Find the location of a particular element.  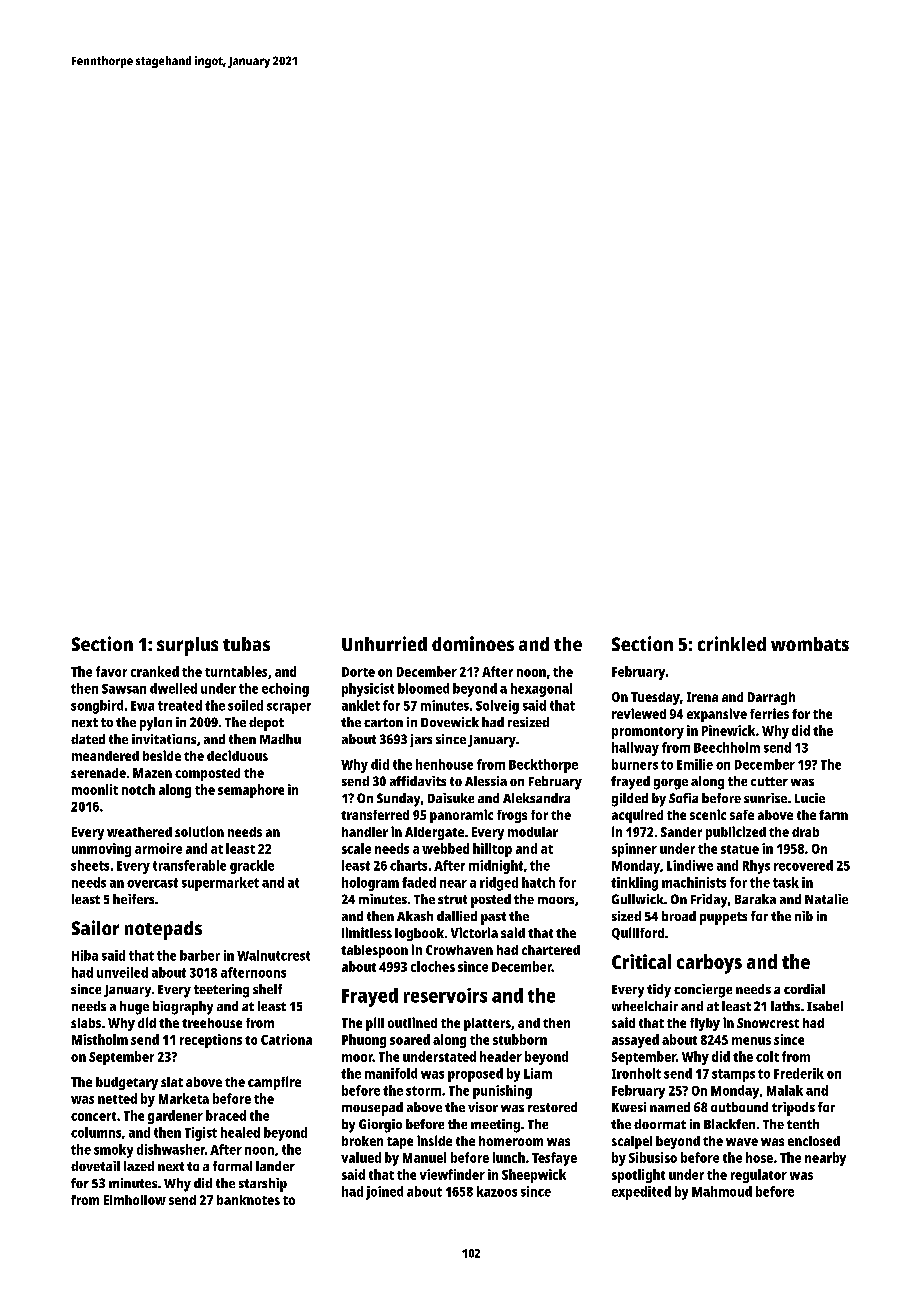

task is located at coordinates (786, 882).
